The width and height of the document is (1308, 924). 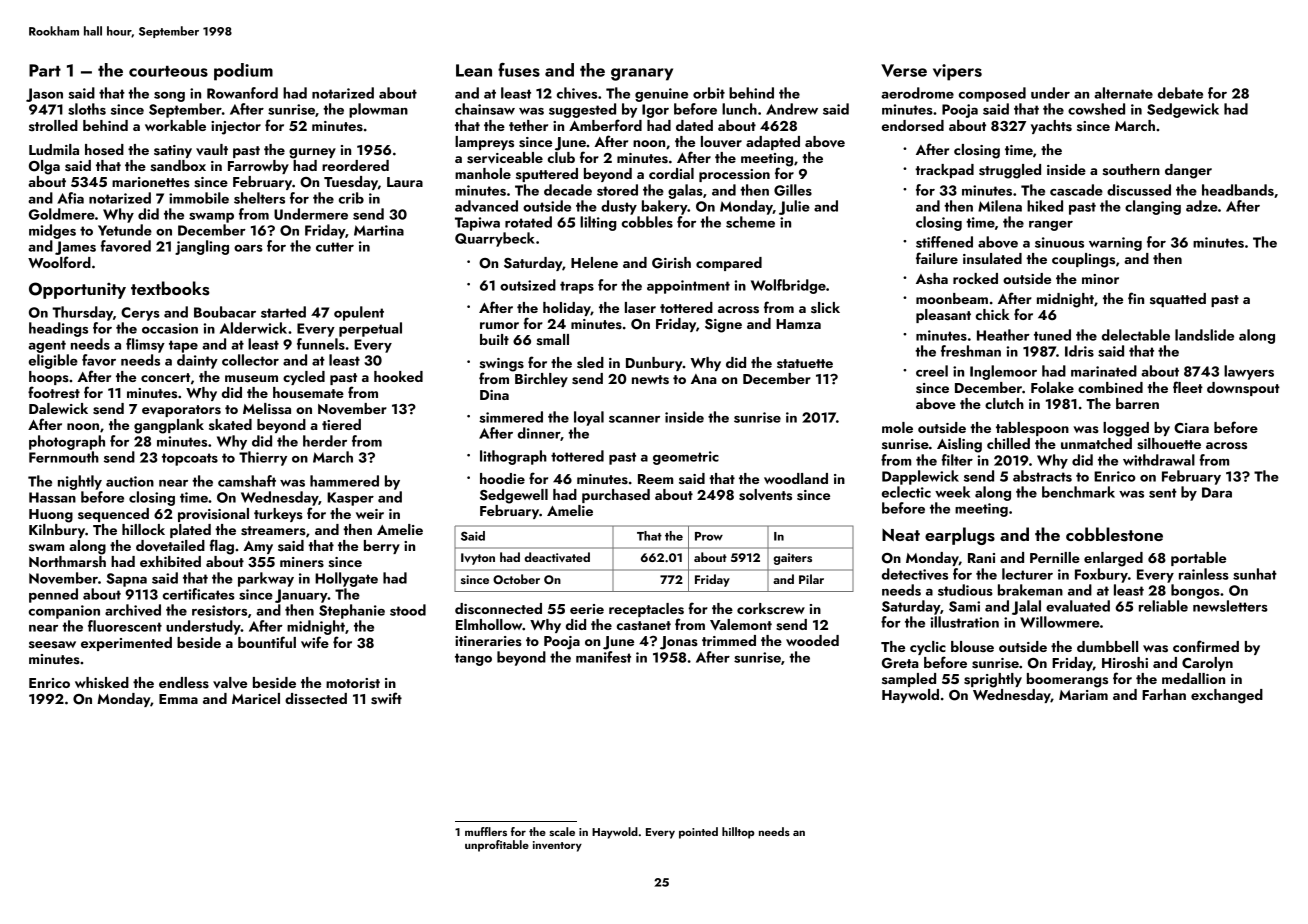 What do you see at coordinates (495, 239) in the document?
I see `Quarrybeck` at bounding box center [495, 239].
